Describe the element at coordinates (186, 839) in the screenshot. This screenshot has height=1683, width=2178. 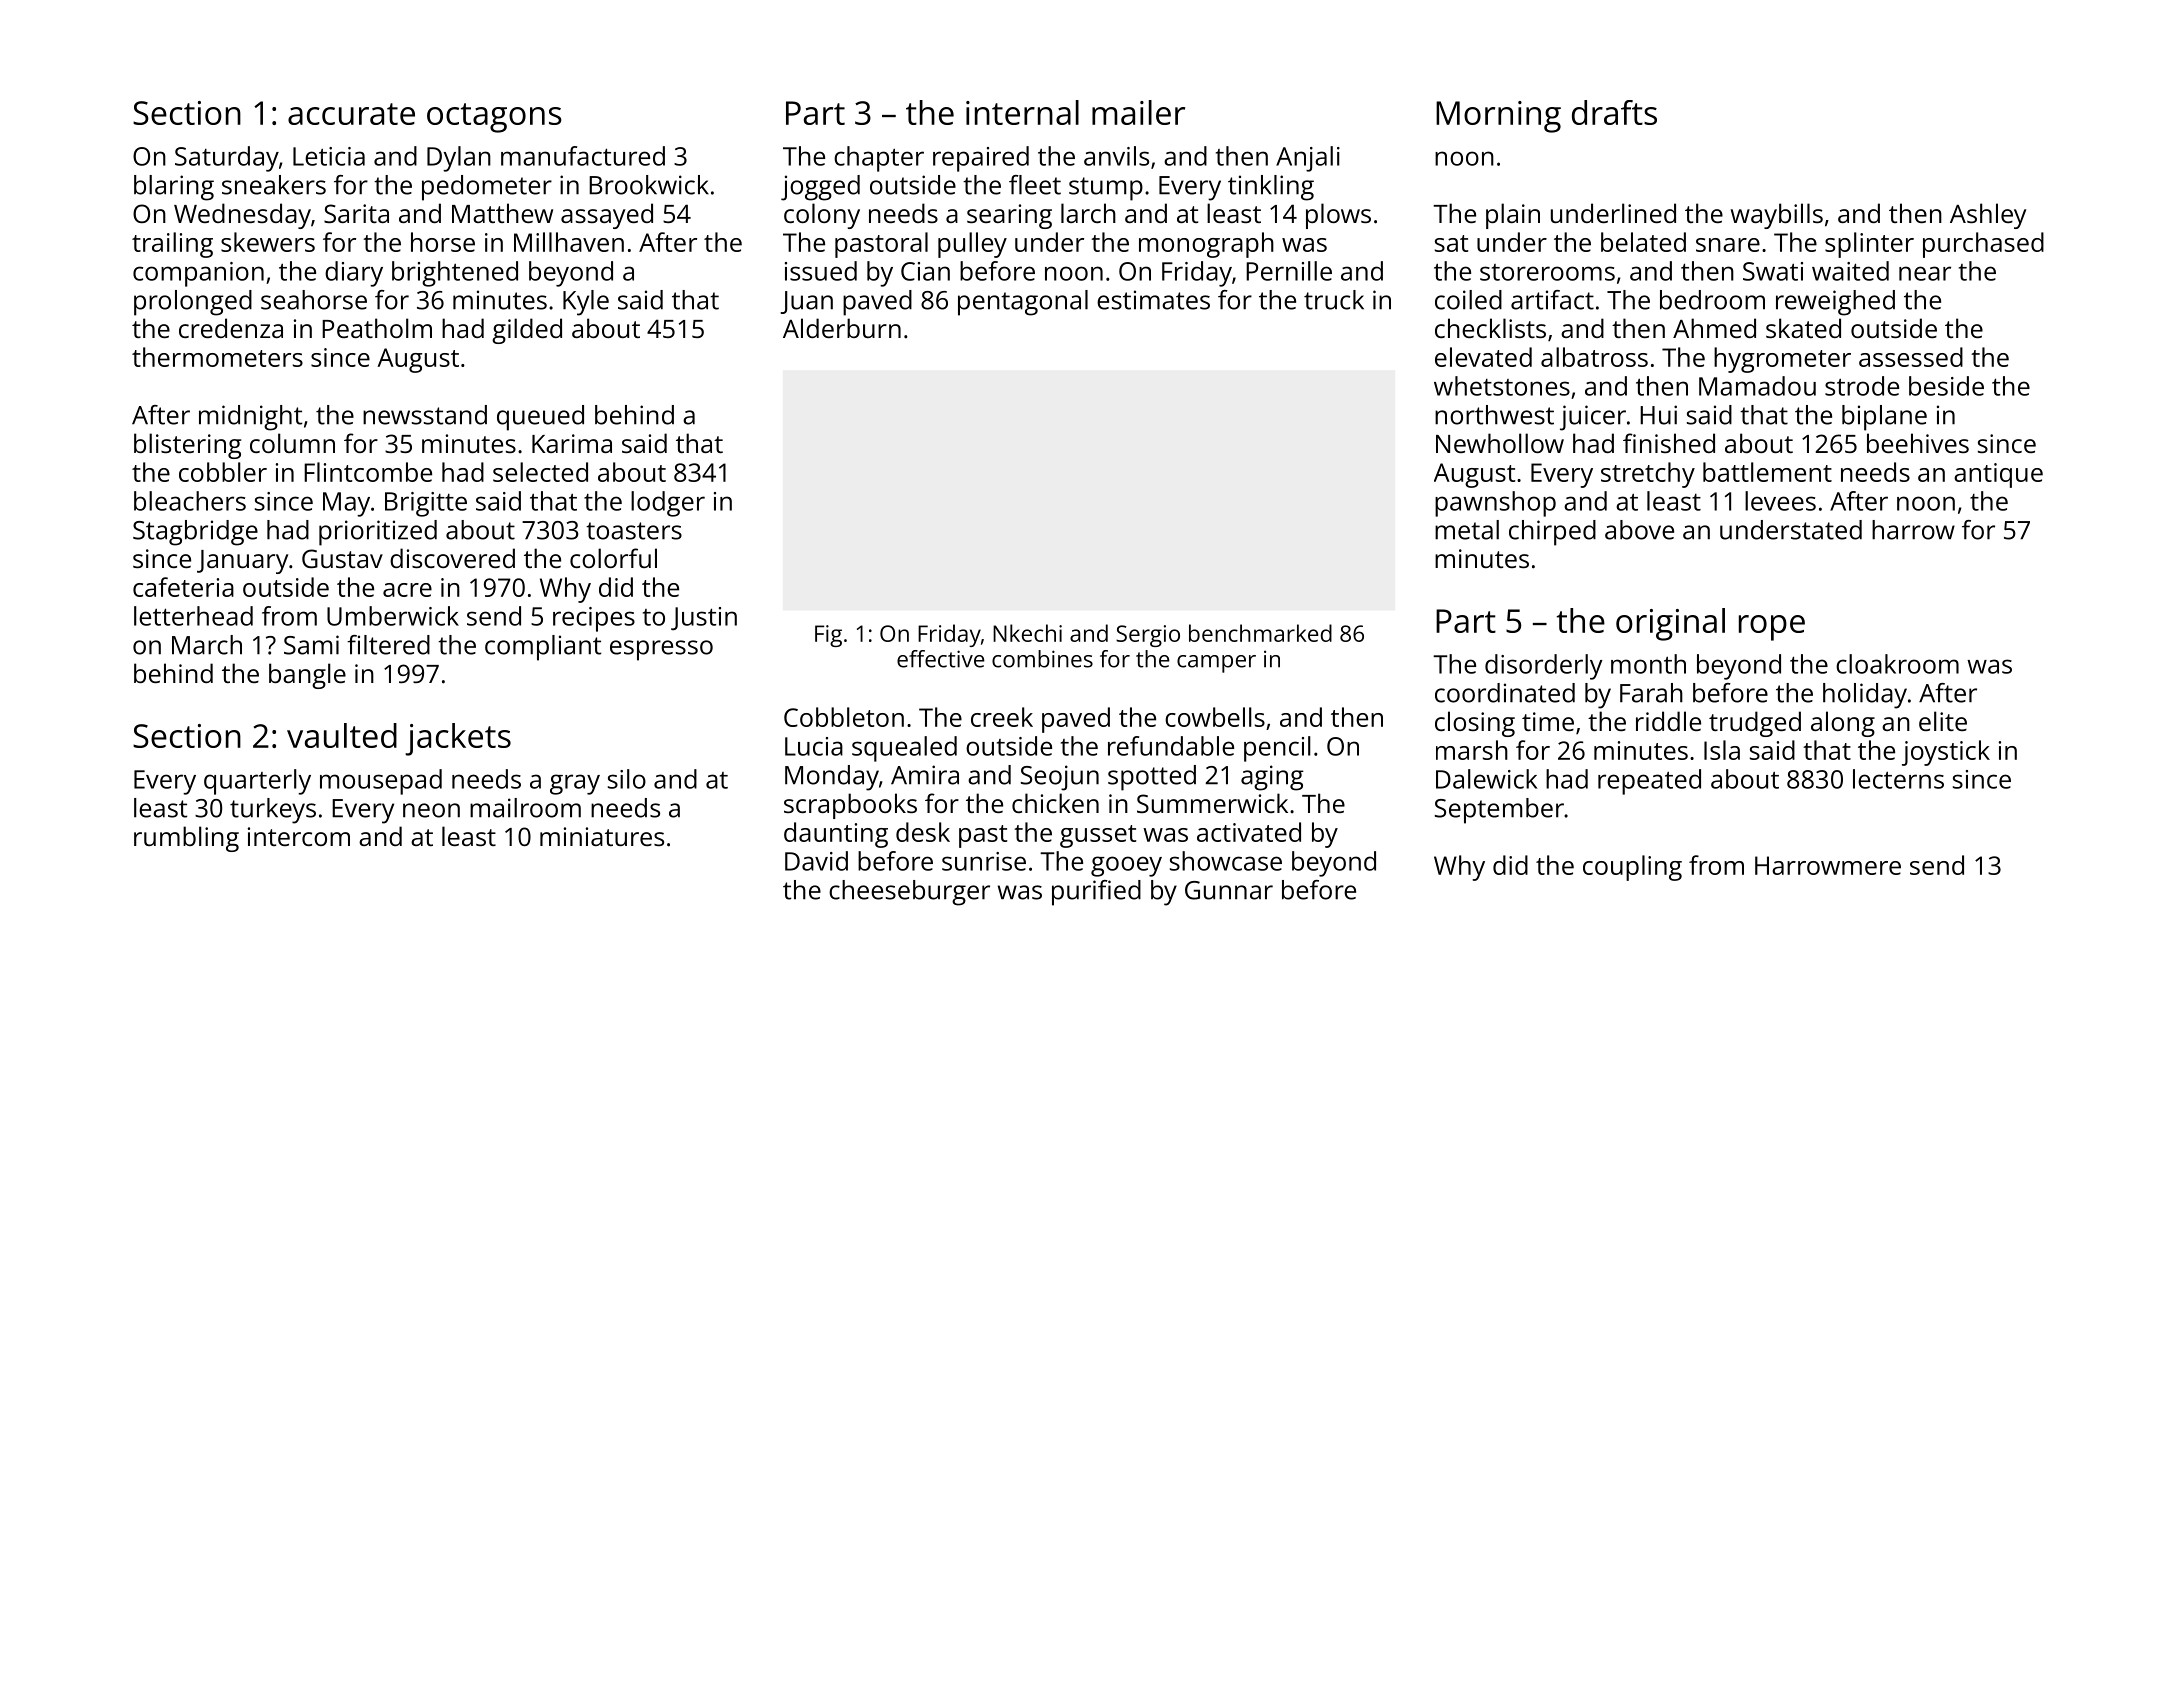
I see `rumbling` at that location.
